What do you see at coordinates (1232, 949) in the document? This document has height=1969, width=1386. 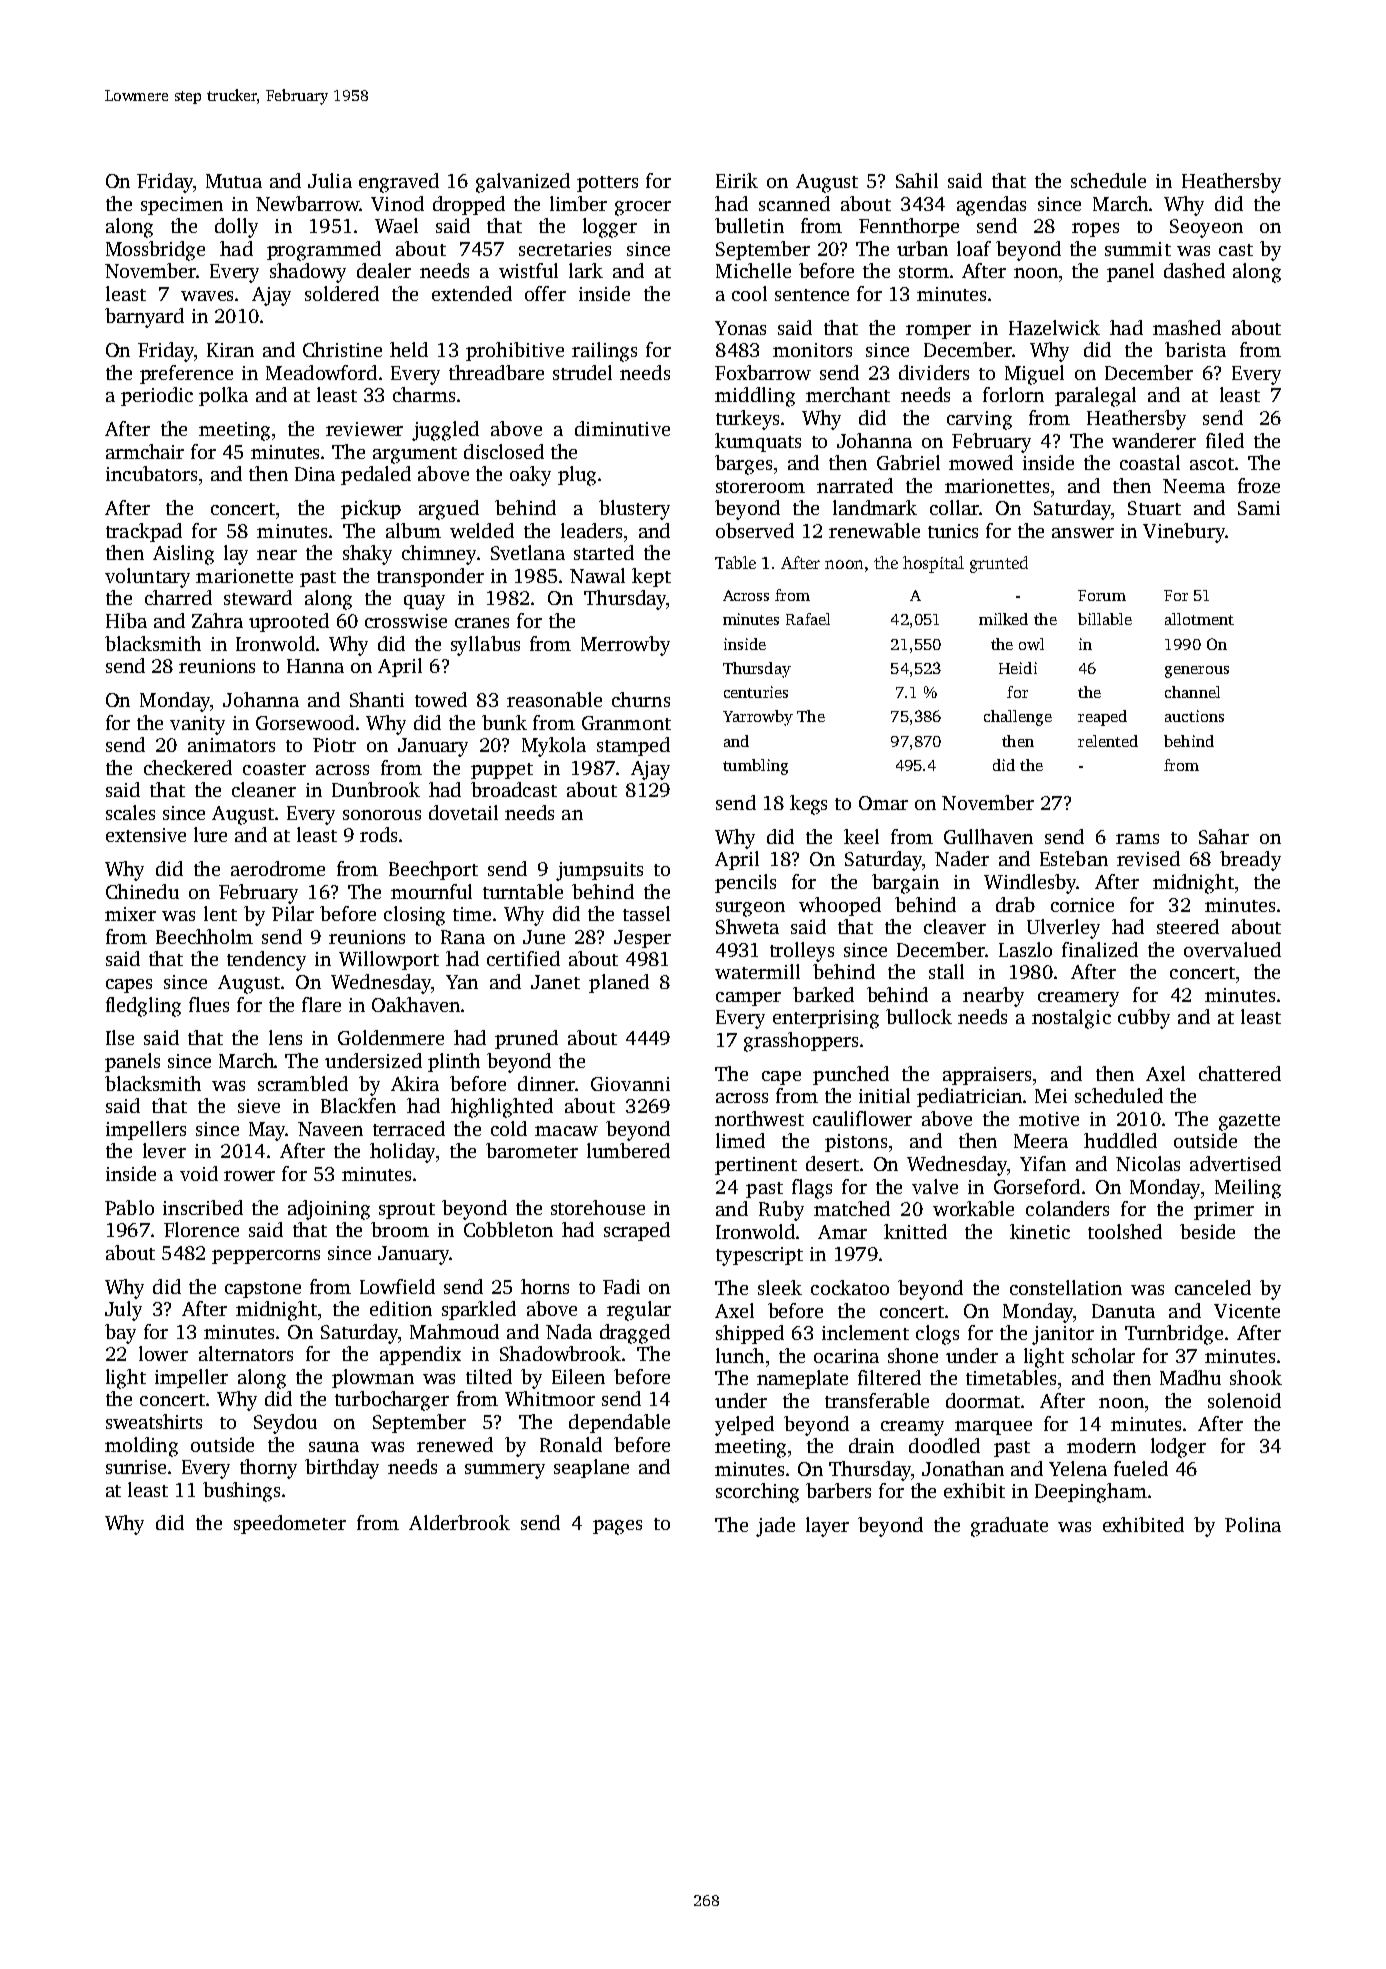 I see `overvalued` at bounding box center [1232, 949].
